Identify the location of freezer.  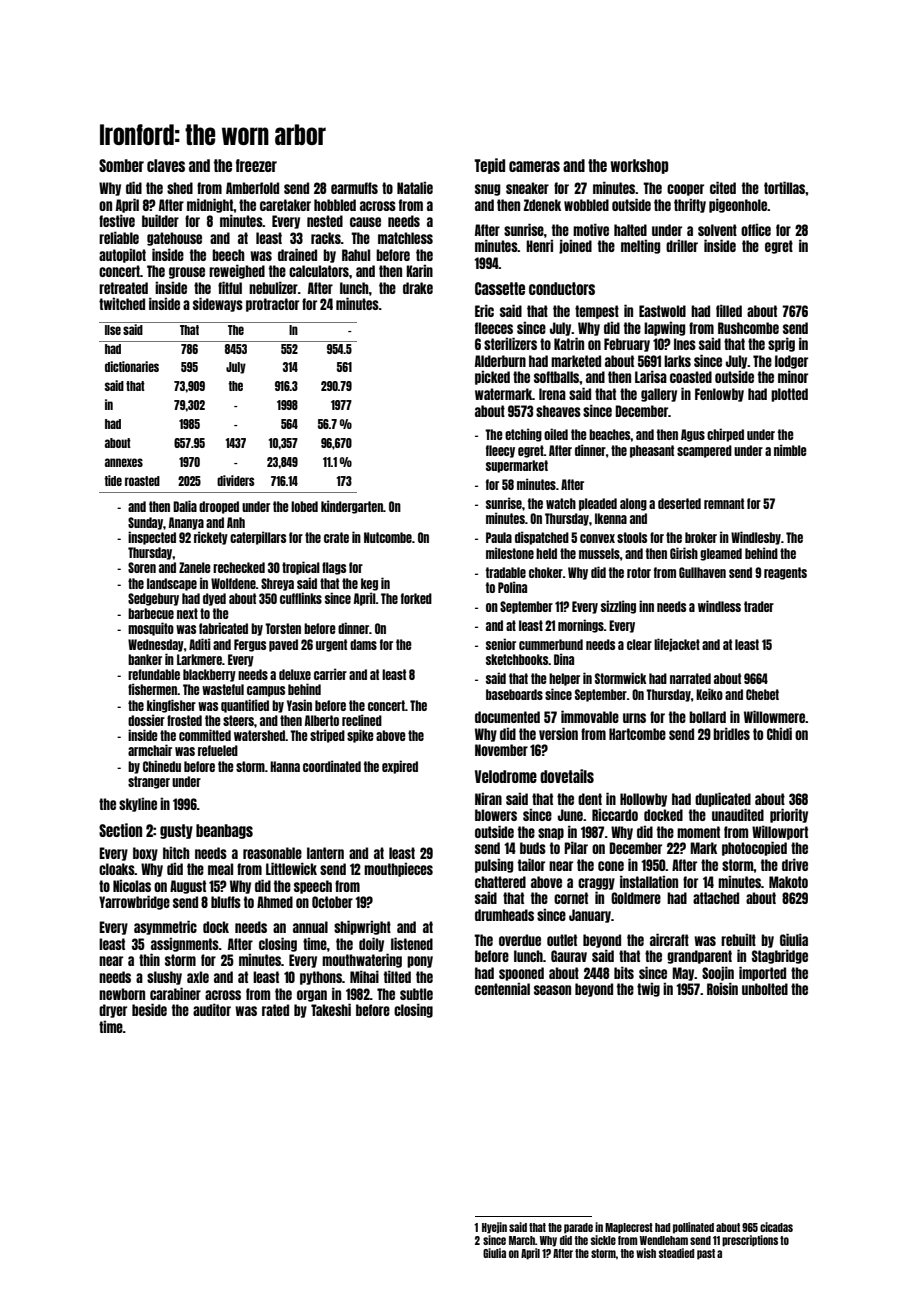
(256, 165).
